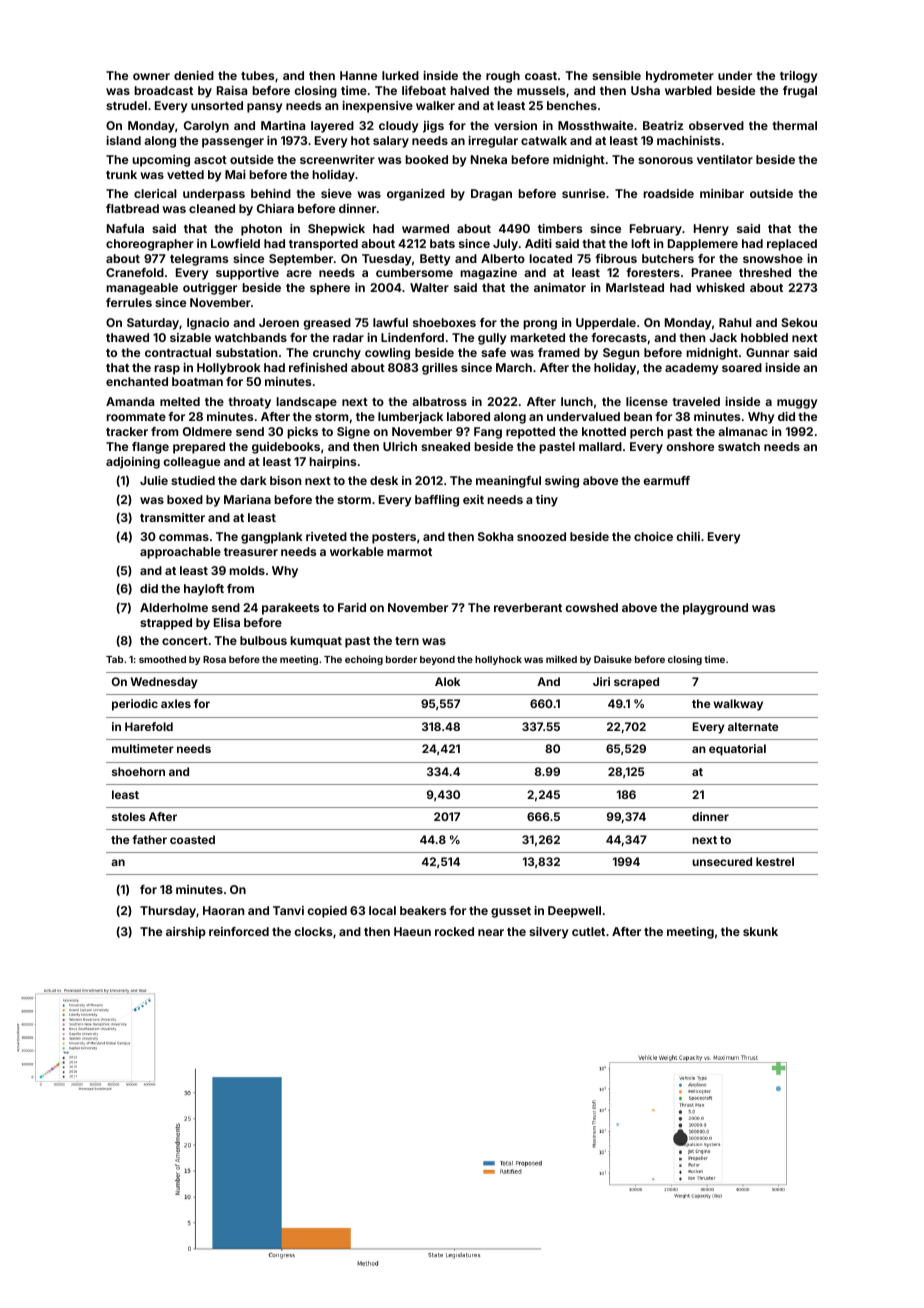 The width and height of the screenshot is (924, 1308). What do you see at coordinates (257, 75) in the screenshot?
I see `tubes` at bounding box center [257, 75].
